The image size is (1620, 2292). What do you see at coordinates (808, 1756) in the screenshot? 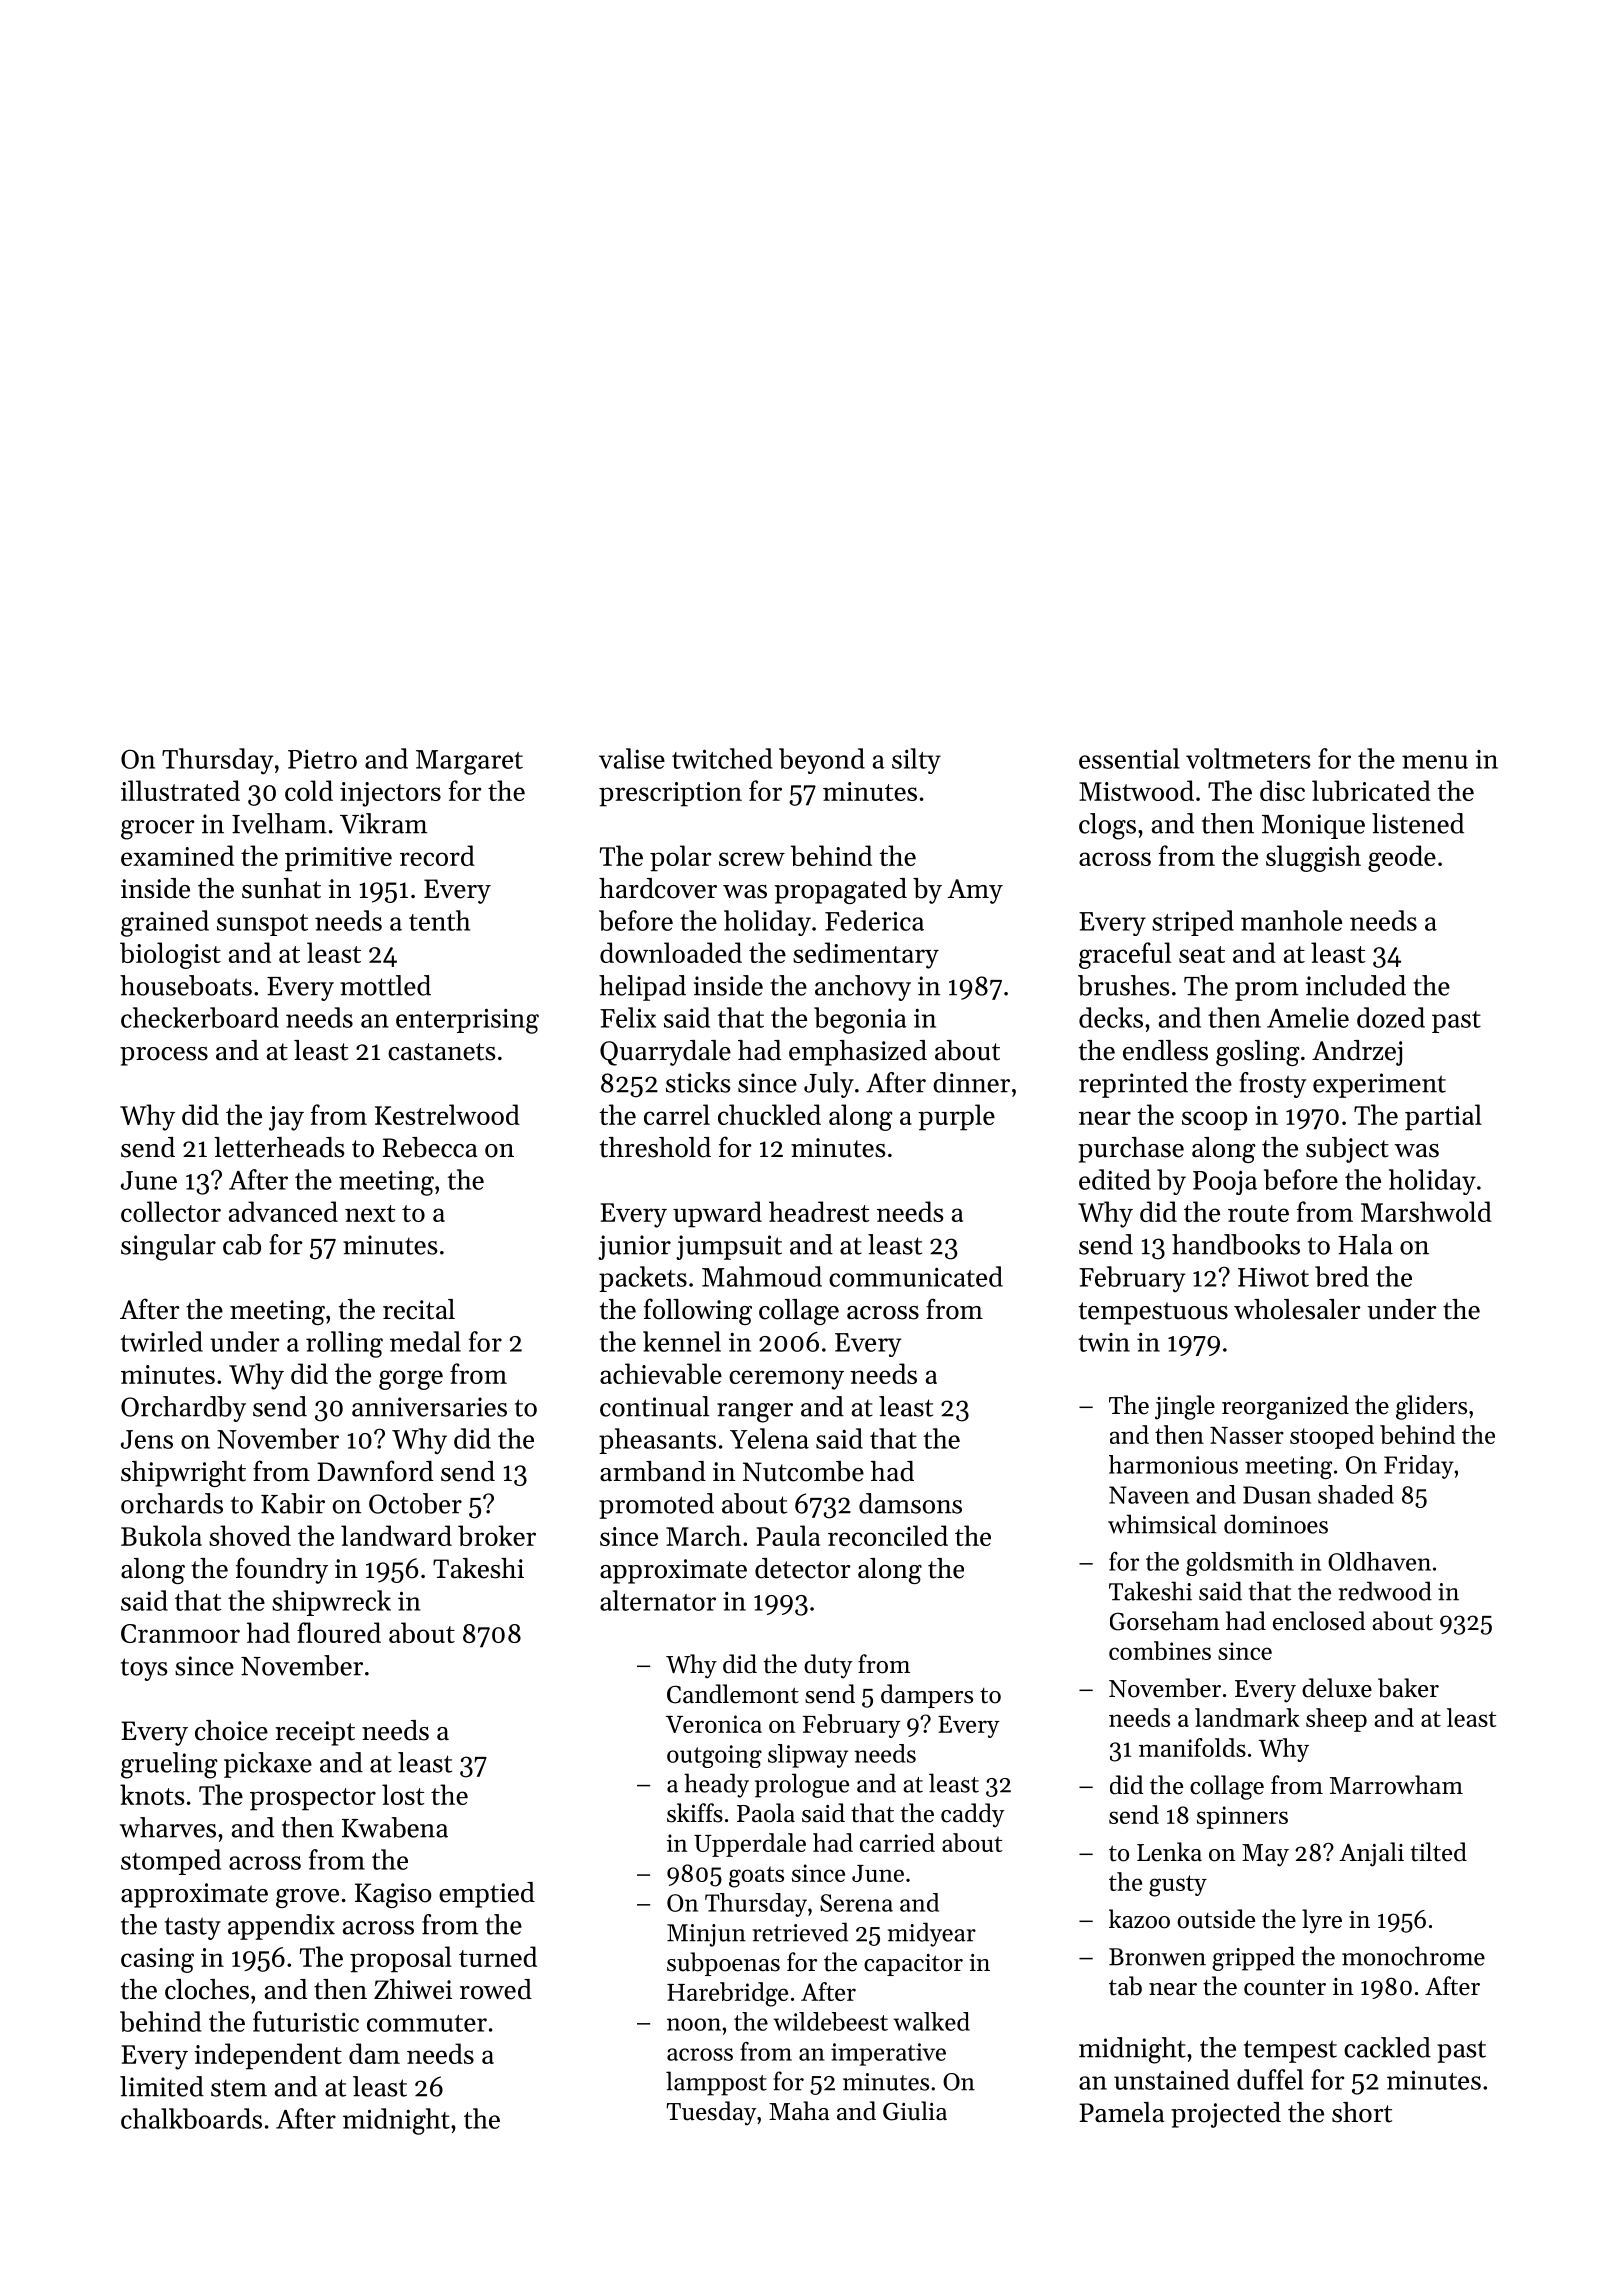
I see `slipway` at bounding box center [808, 1756].
